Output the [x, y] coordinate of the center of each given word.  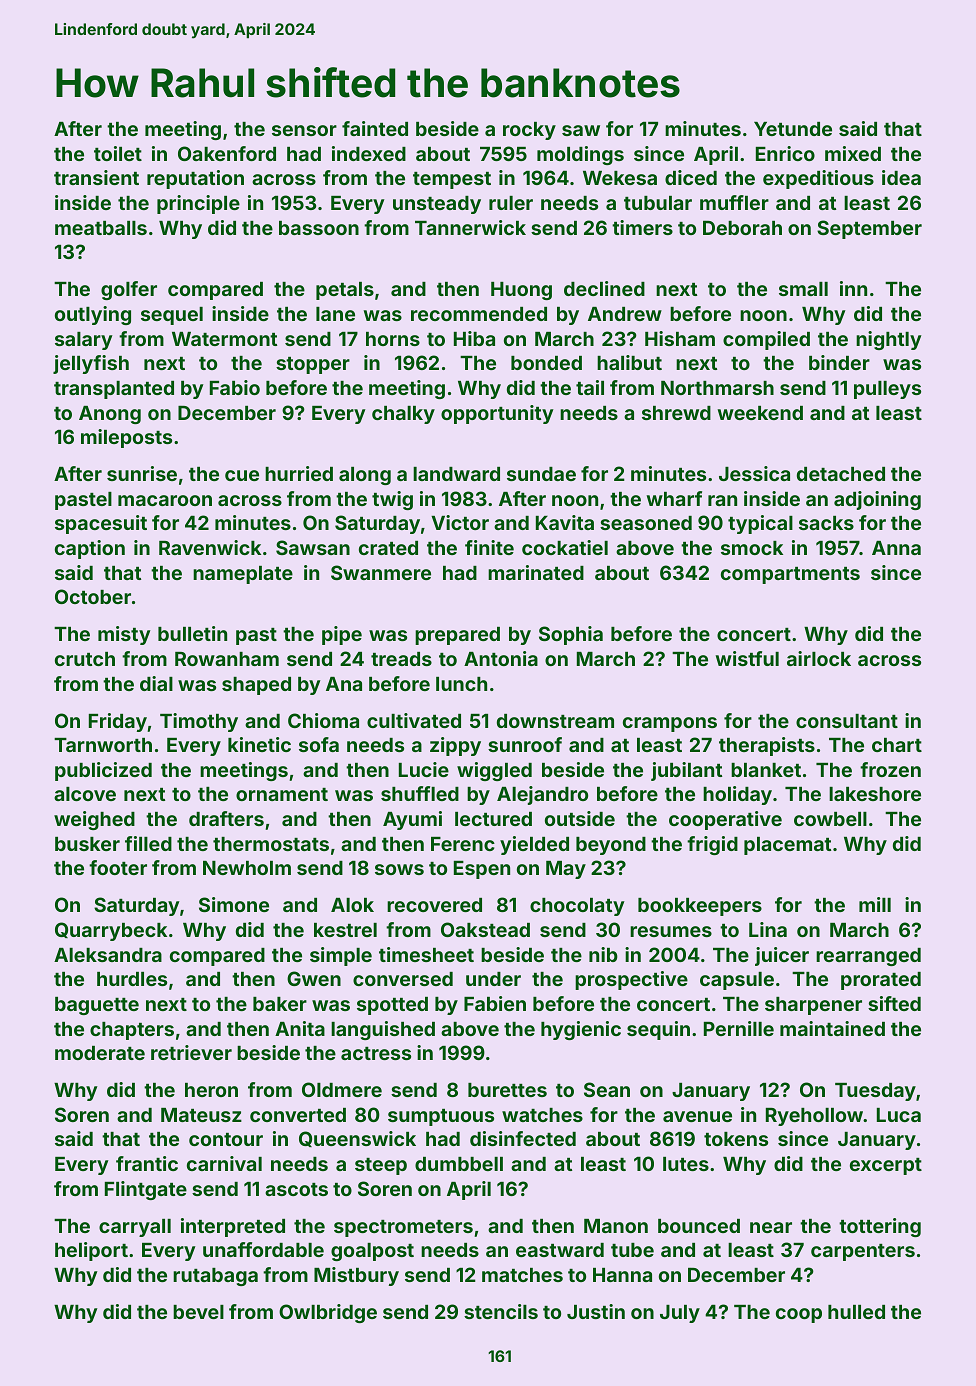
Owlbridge [328, 1313]
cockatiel [565, 547]
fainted [375, 128]
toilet [118, 153]
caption [90, 549]
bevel [198, 1312]
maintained [832, 1028]
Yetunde [793, 129]
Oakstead [485, 929]
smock [752, 548]
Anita [300, 1028]
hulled [856, 1312]
